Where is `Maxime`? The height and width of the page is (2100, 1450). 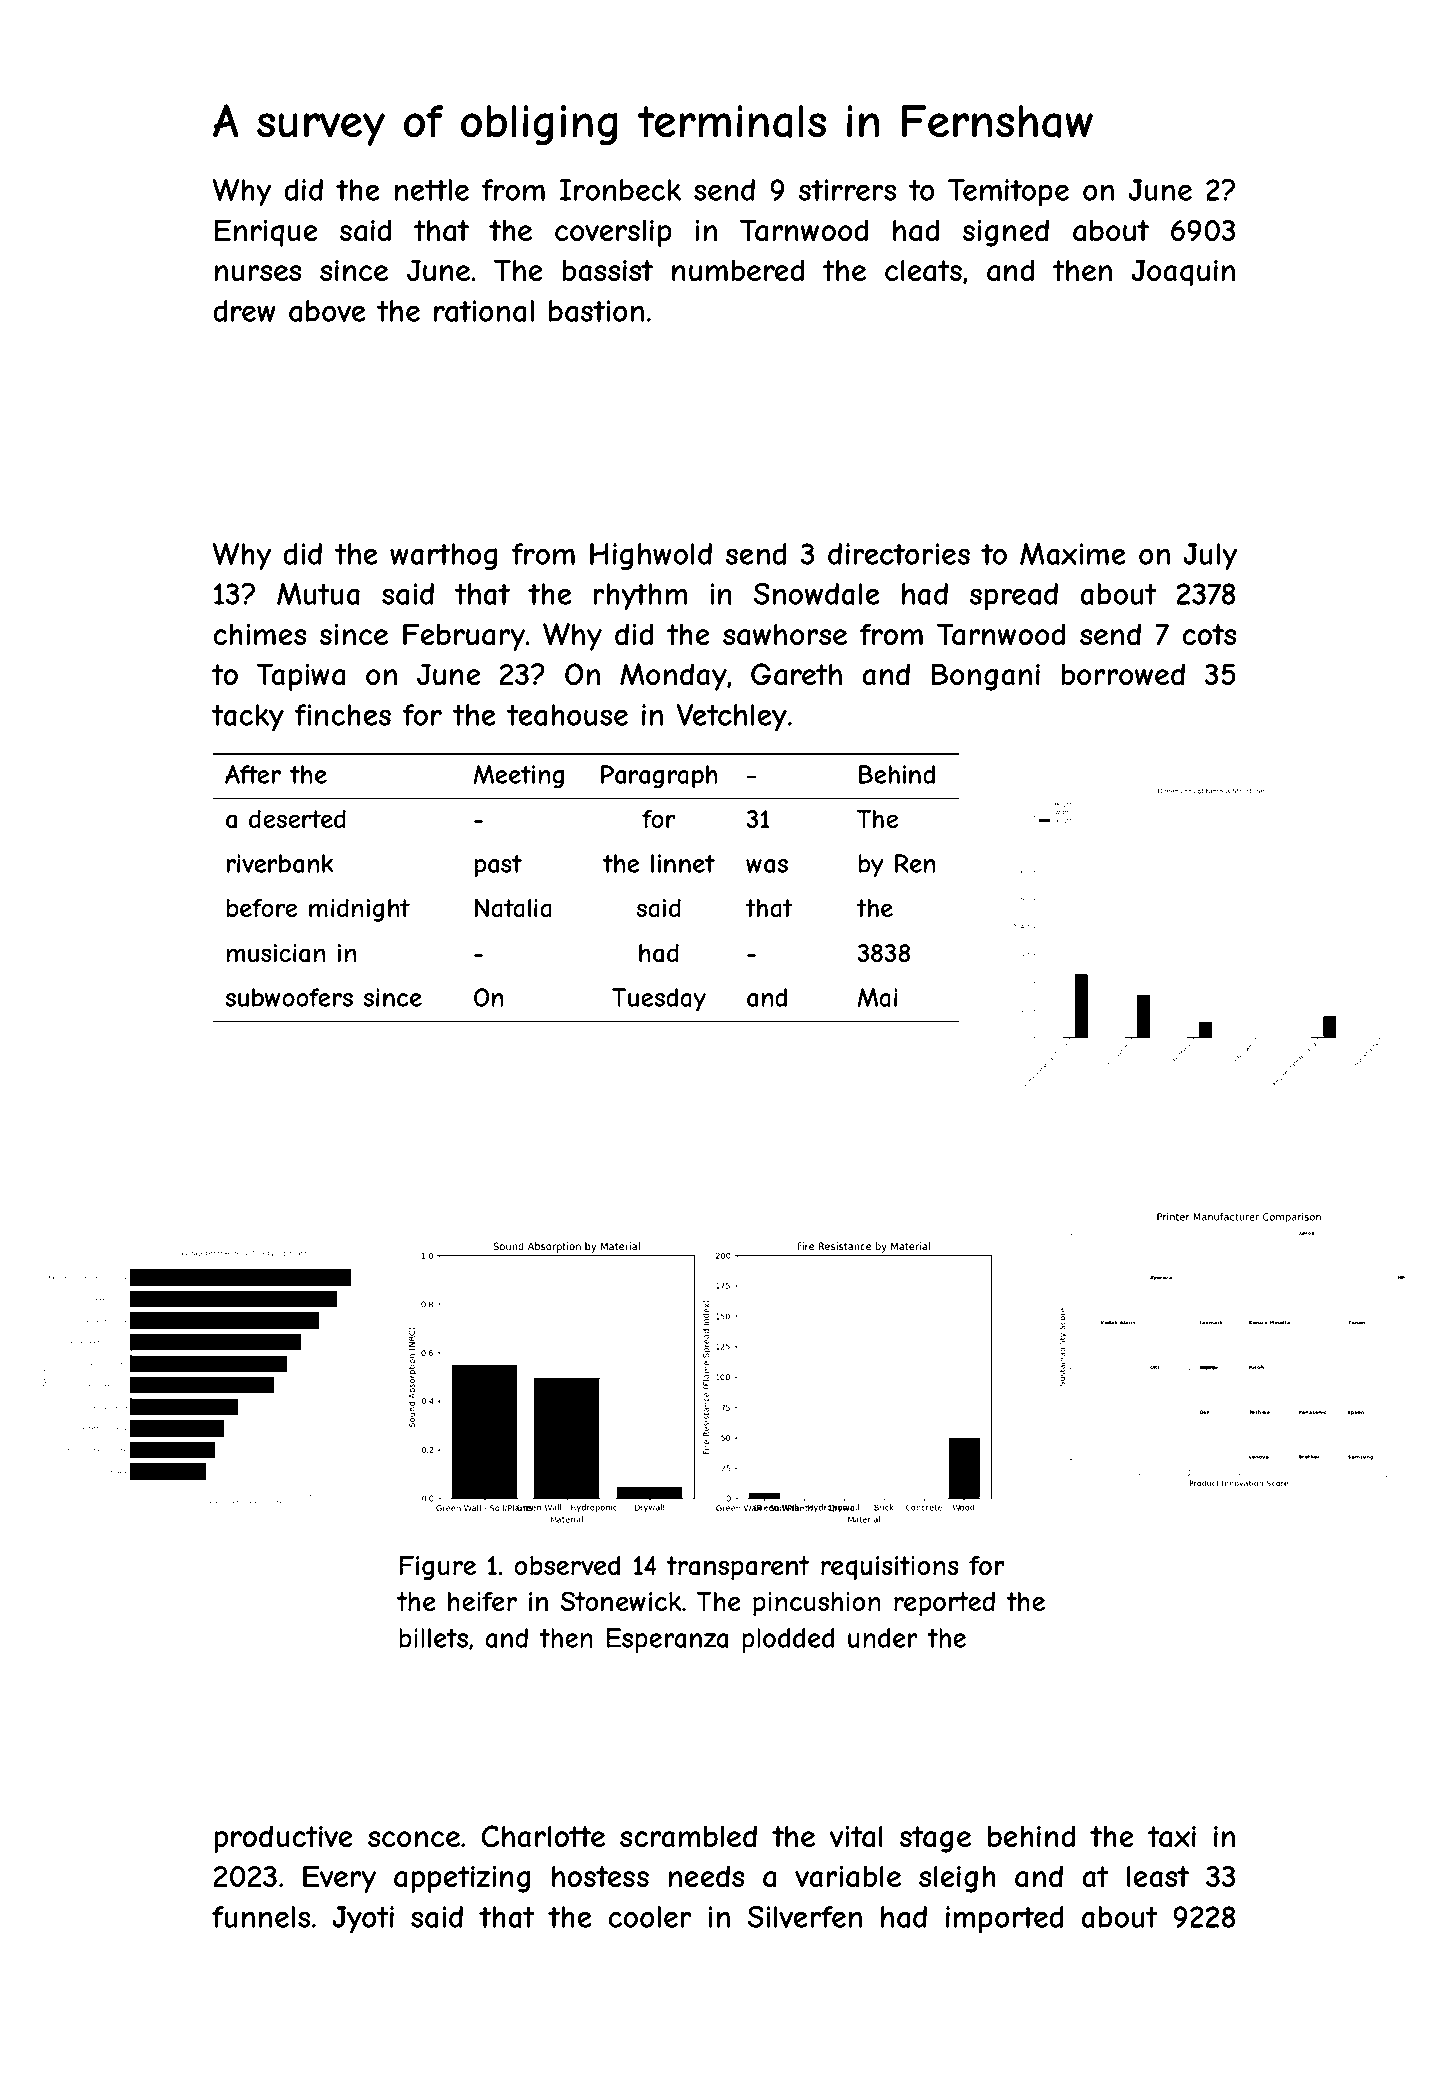
Maxime is located at coordinates (1073, 554).
